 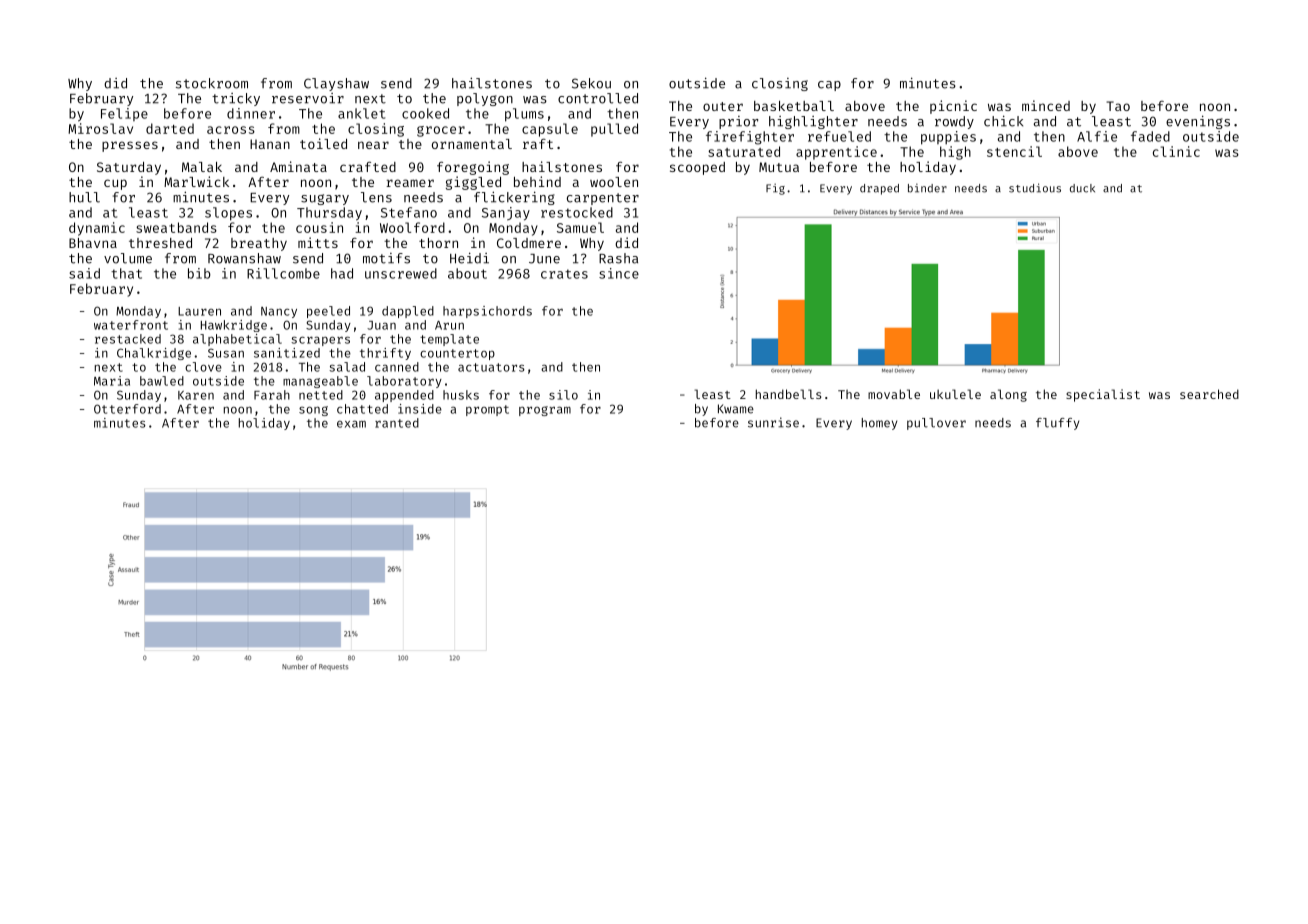 What do you see at coordinates (115, 184) in the image?
I see `cup` at bounding box center [115, 184].
